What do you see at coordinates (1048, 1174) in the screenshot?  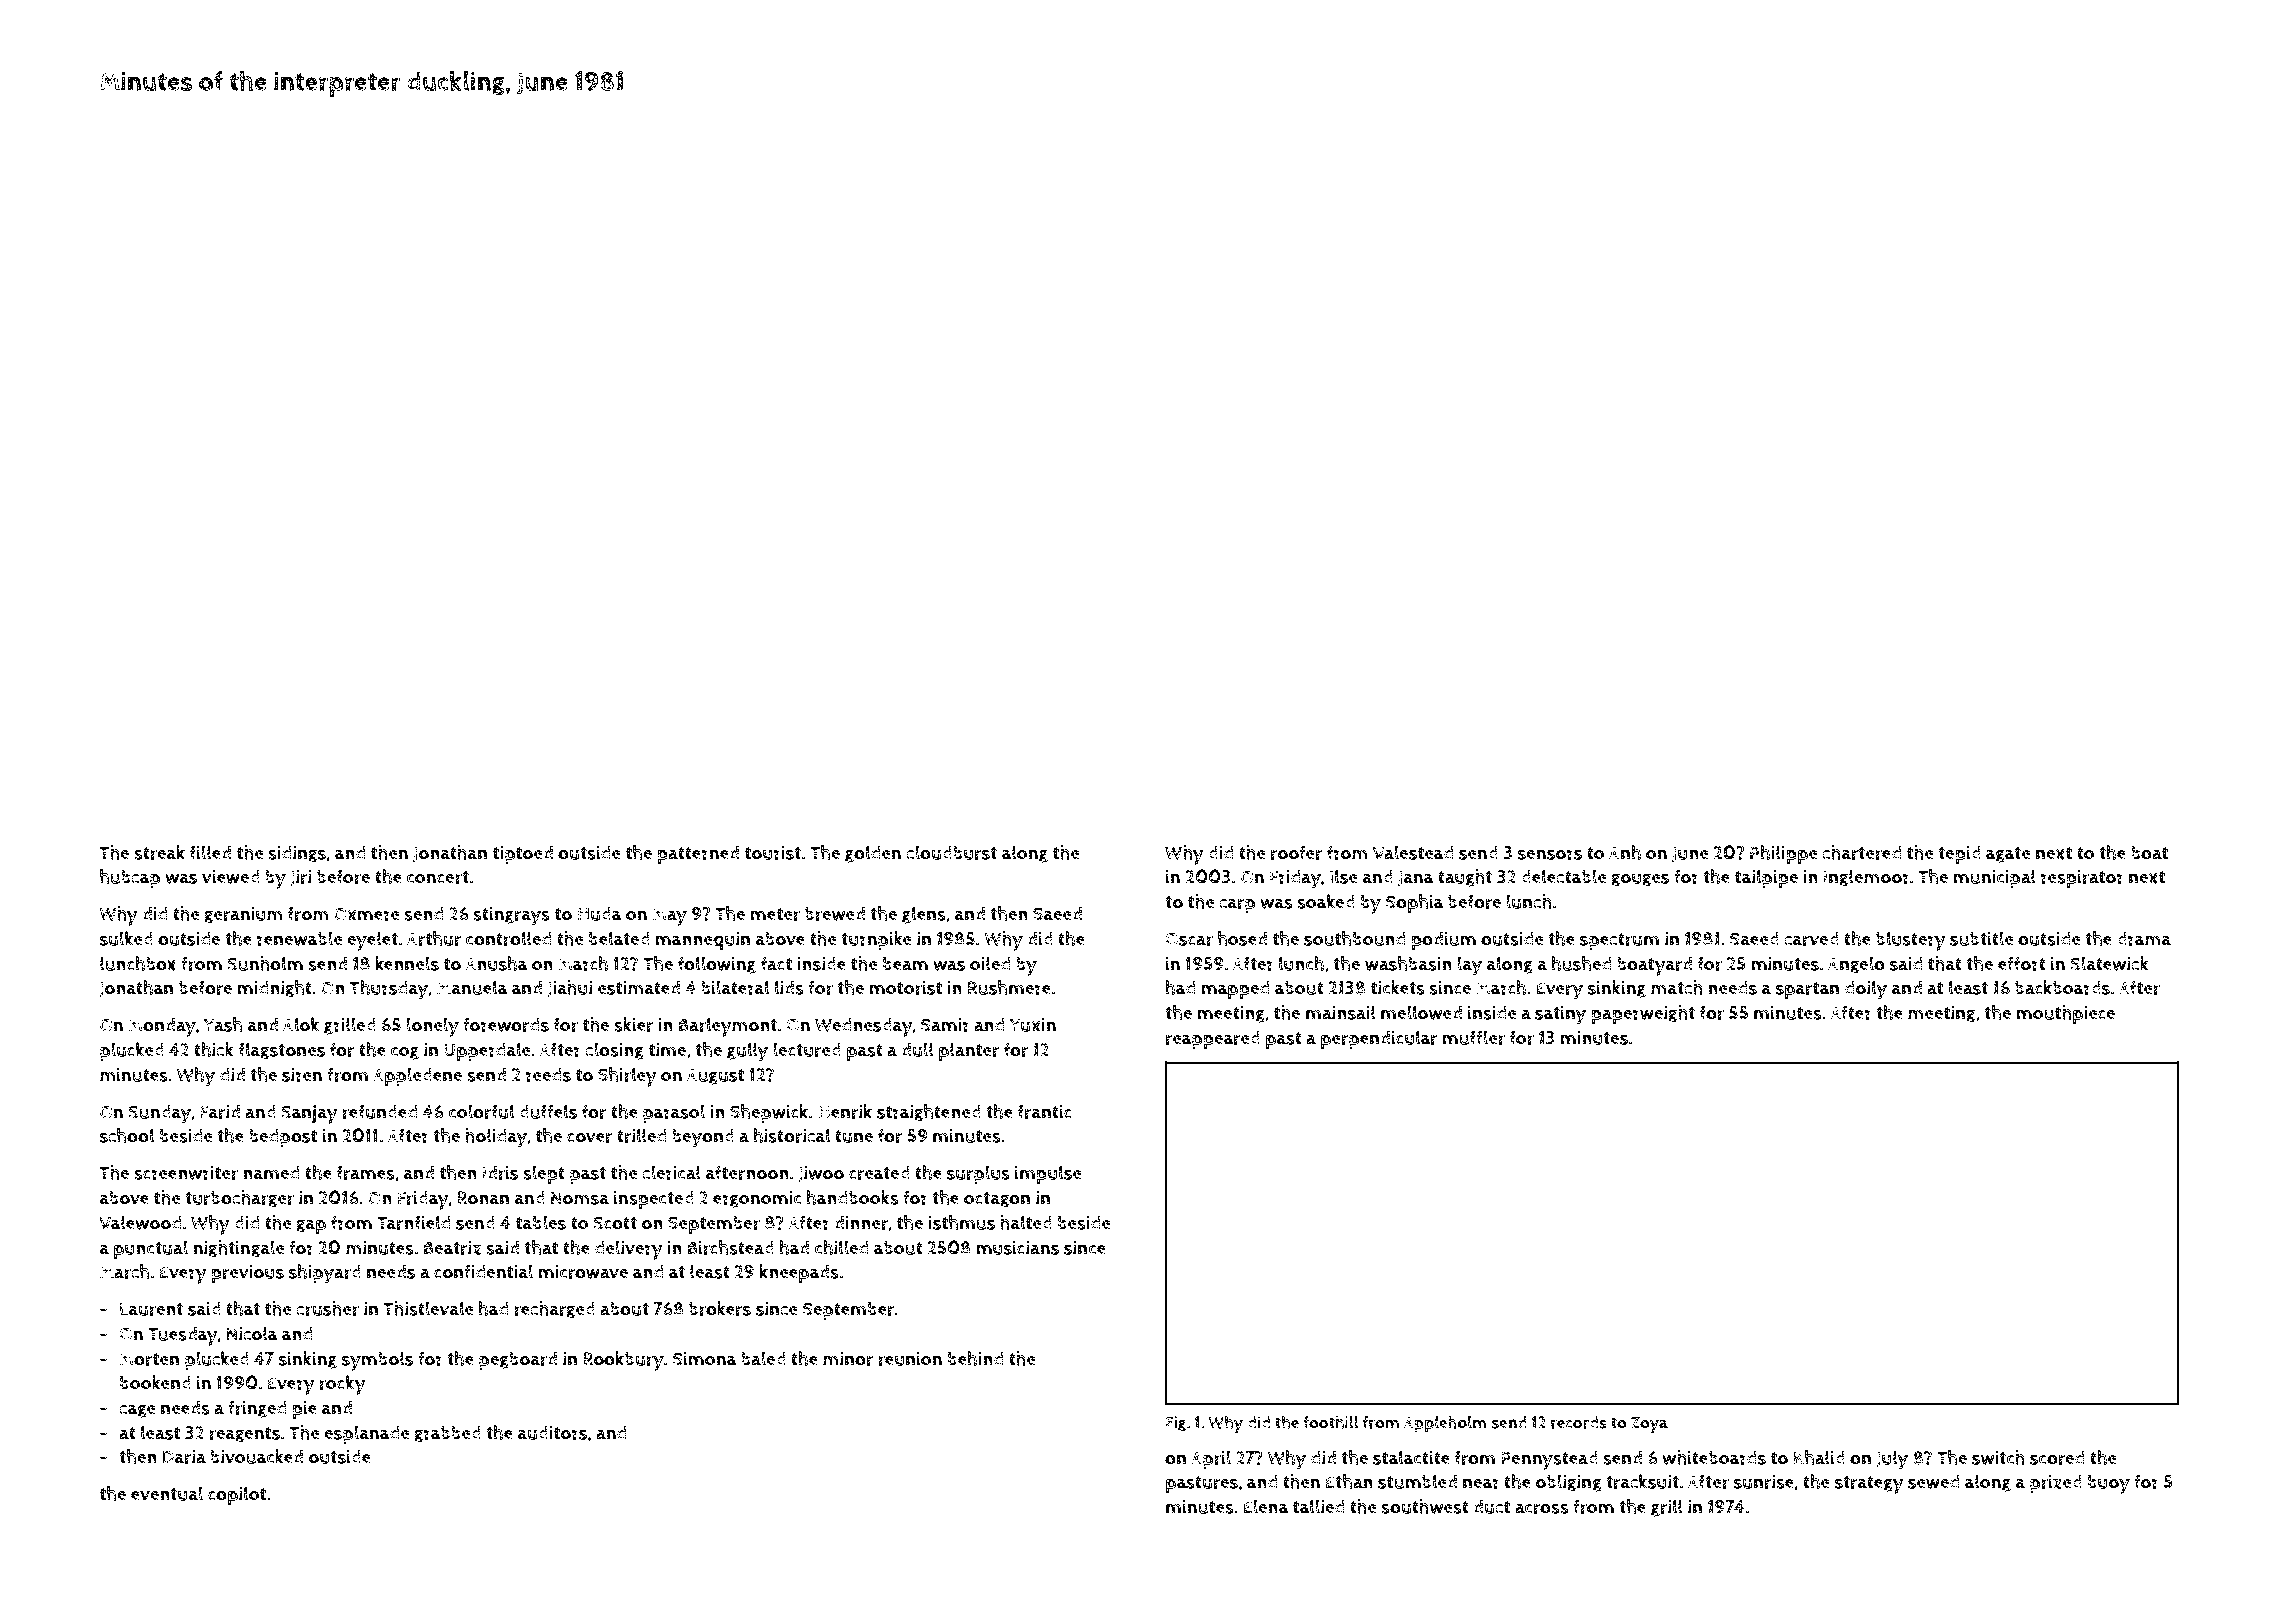 I see `impulse` at bounding box center [1048, 1174].
